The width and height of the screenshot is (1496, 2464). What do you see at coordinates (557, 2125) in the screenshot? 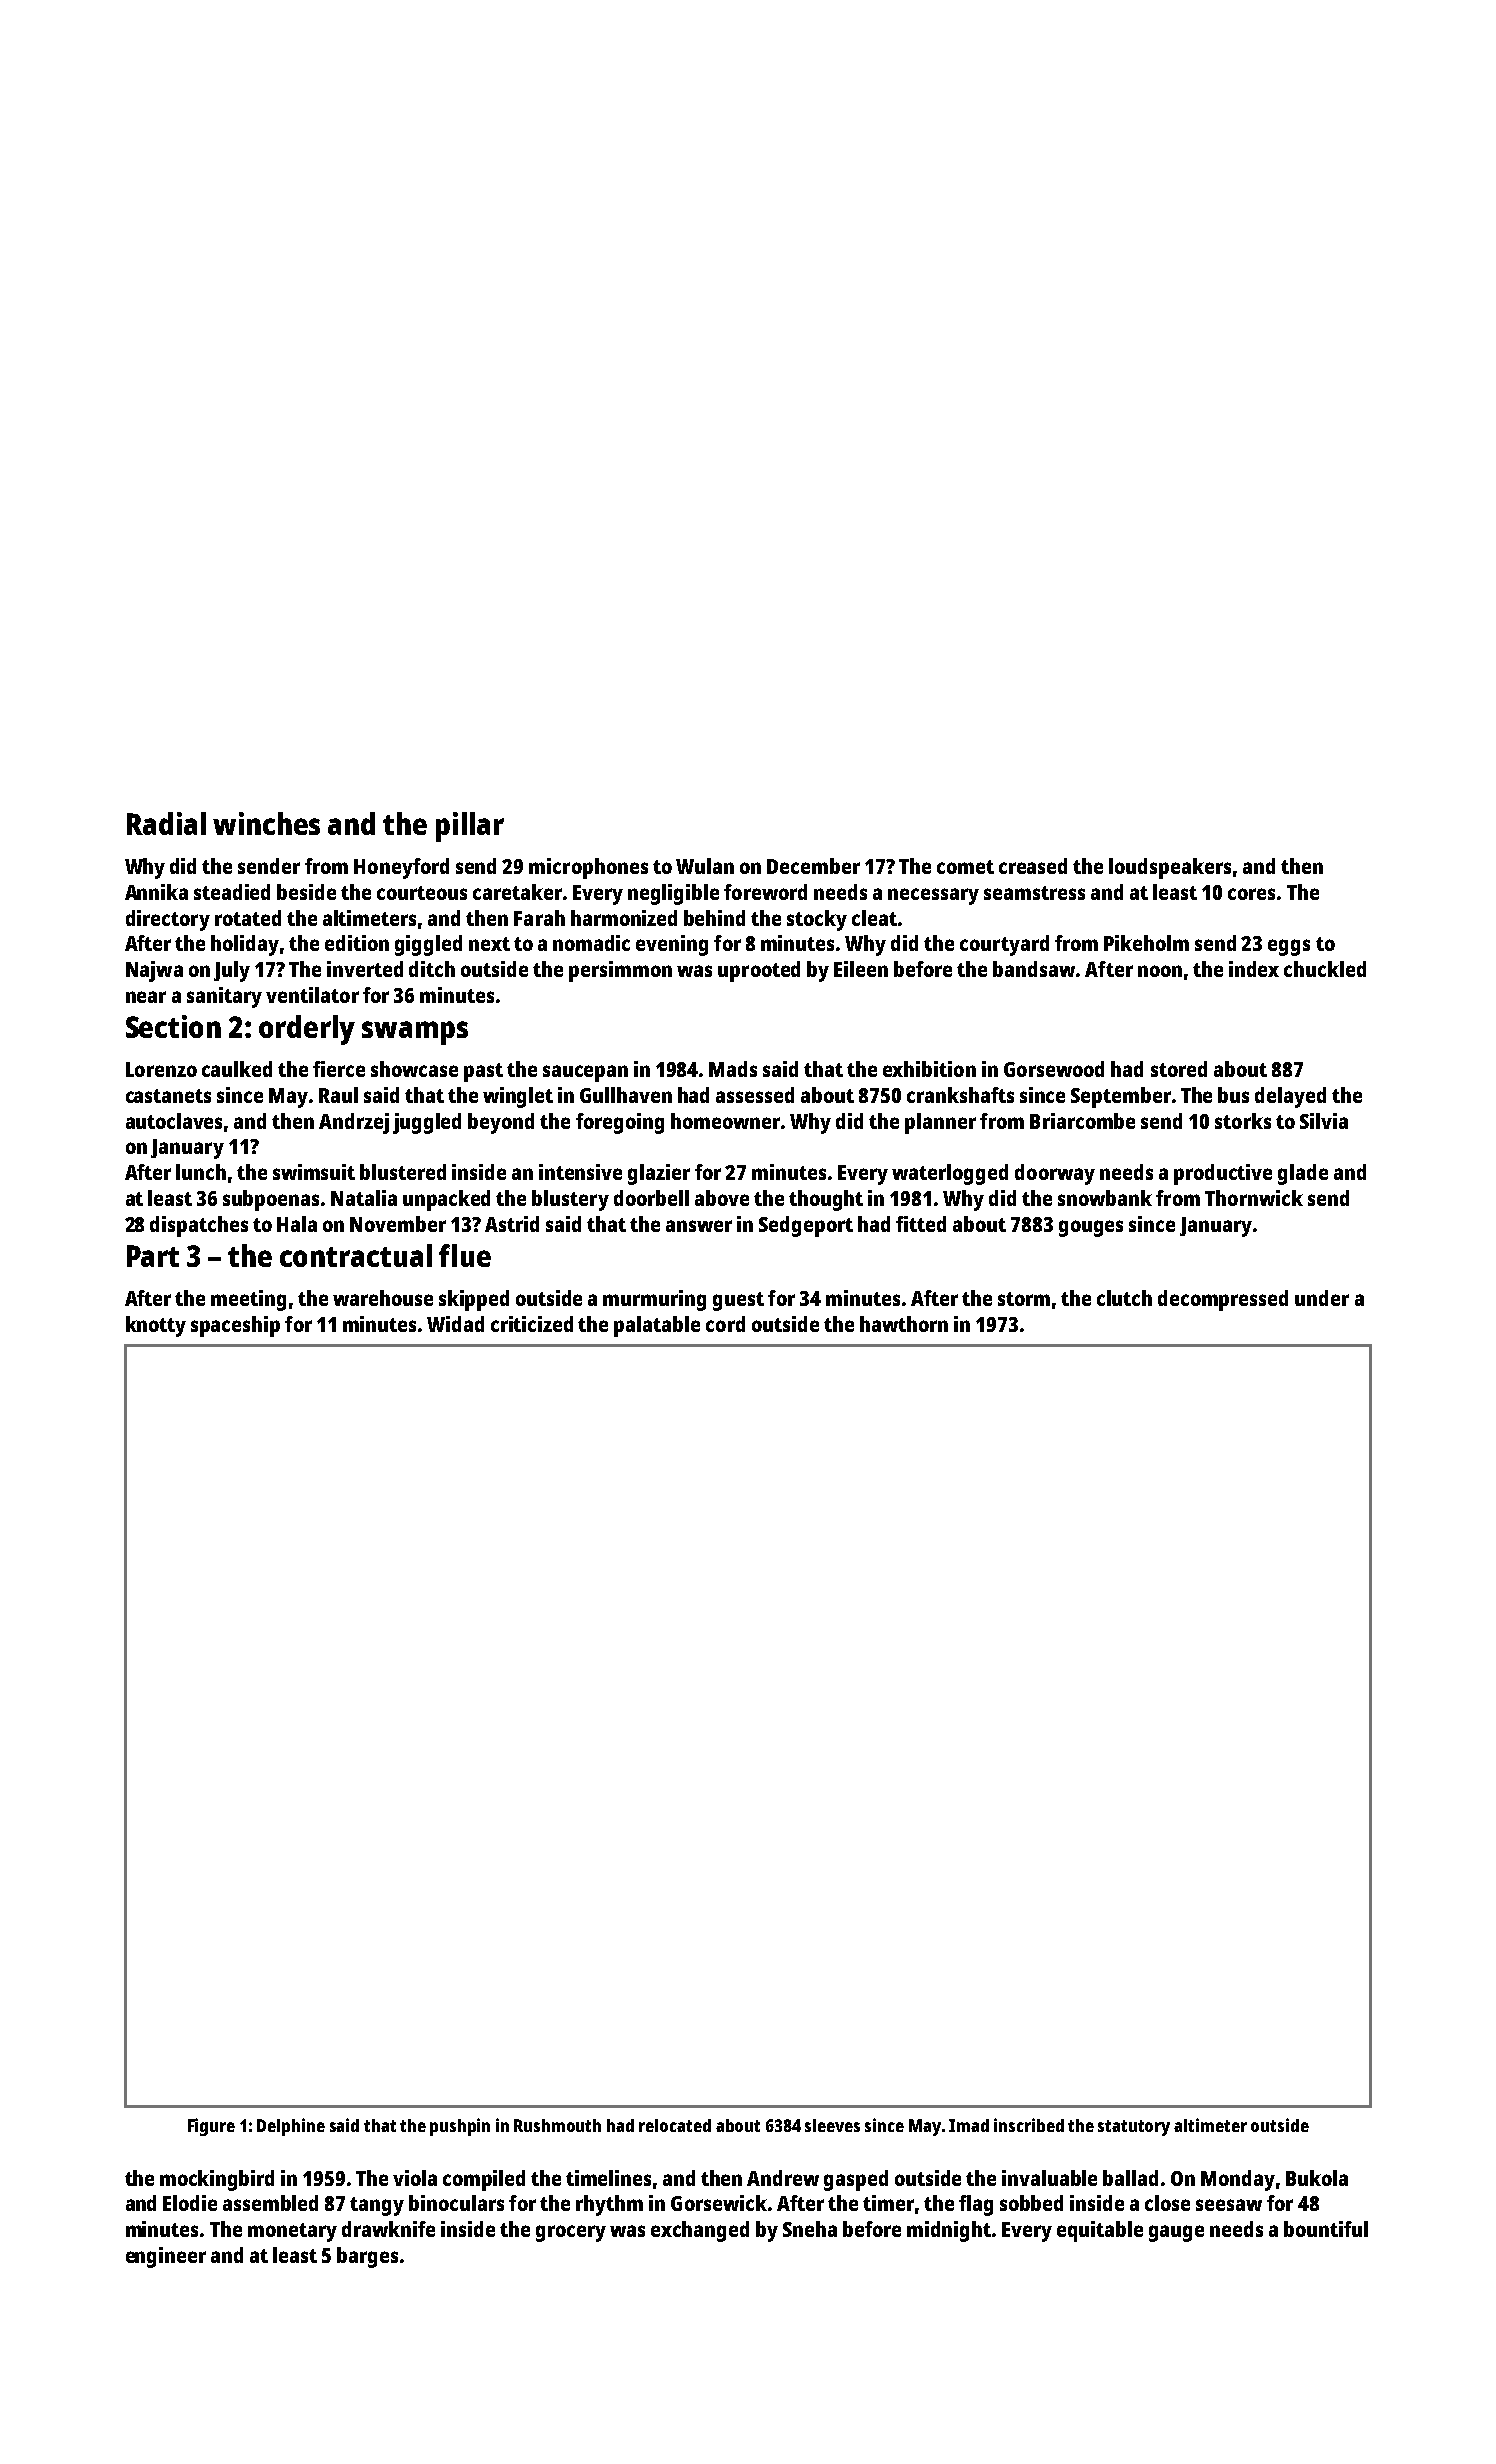
I see `Rushmouth` at bounding box center [557, 2125].
